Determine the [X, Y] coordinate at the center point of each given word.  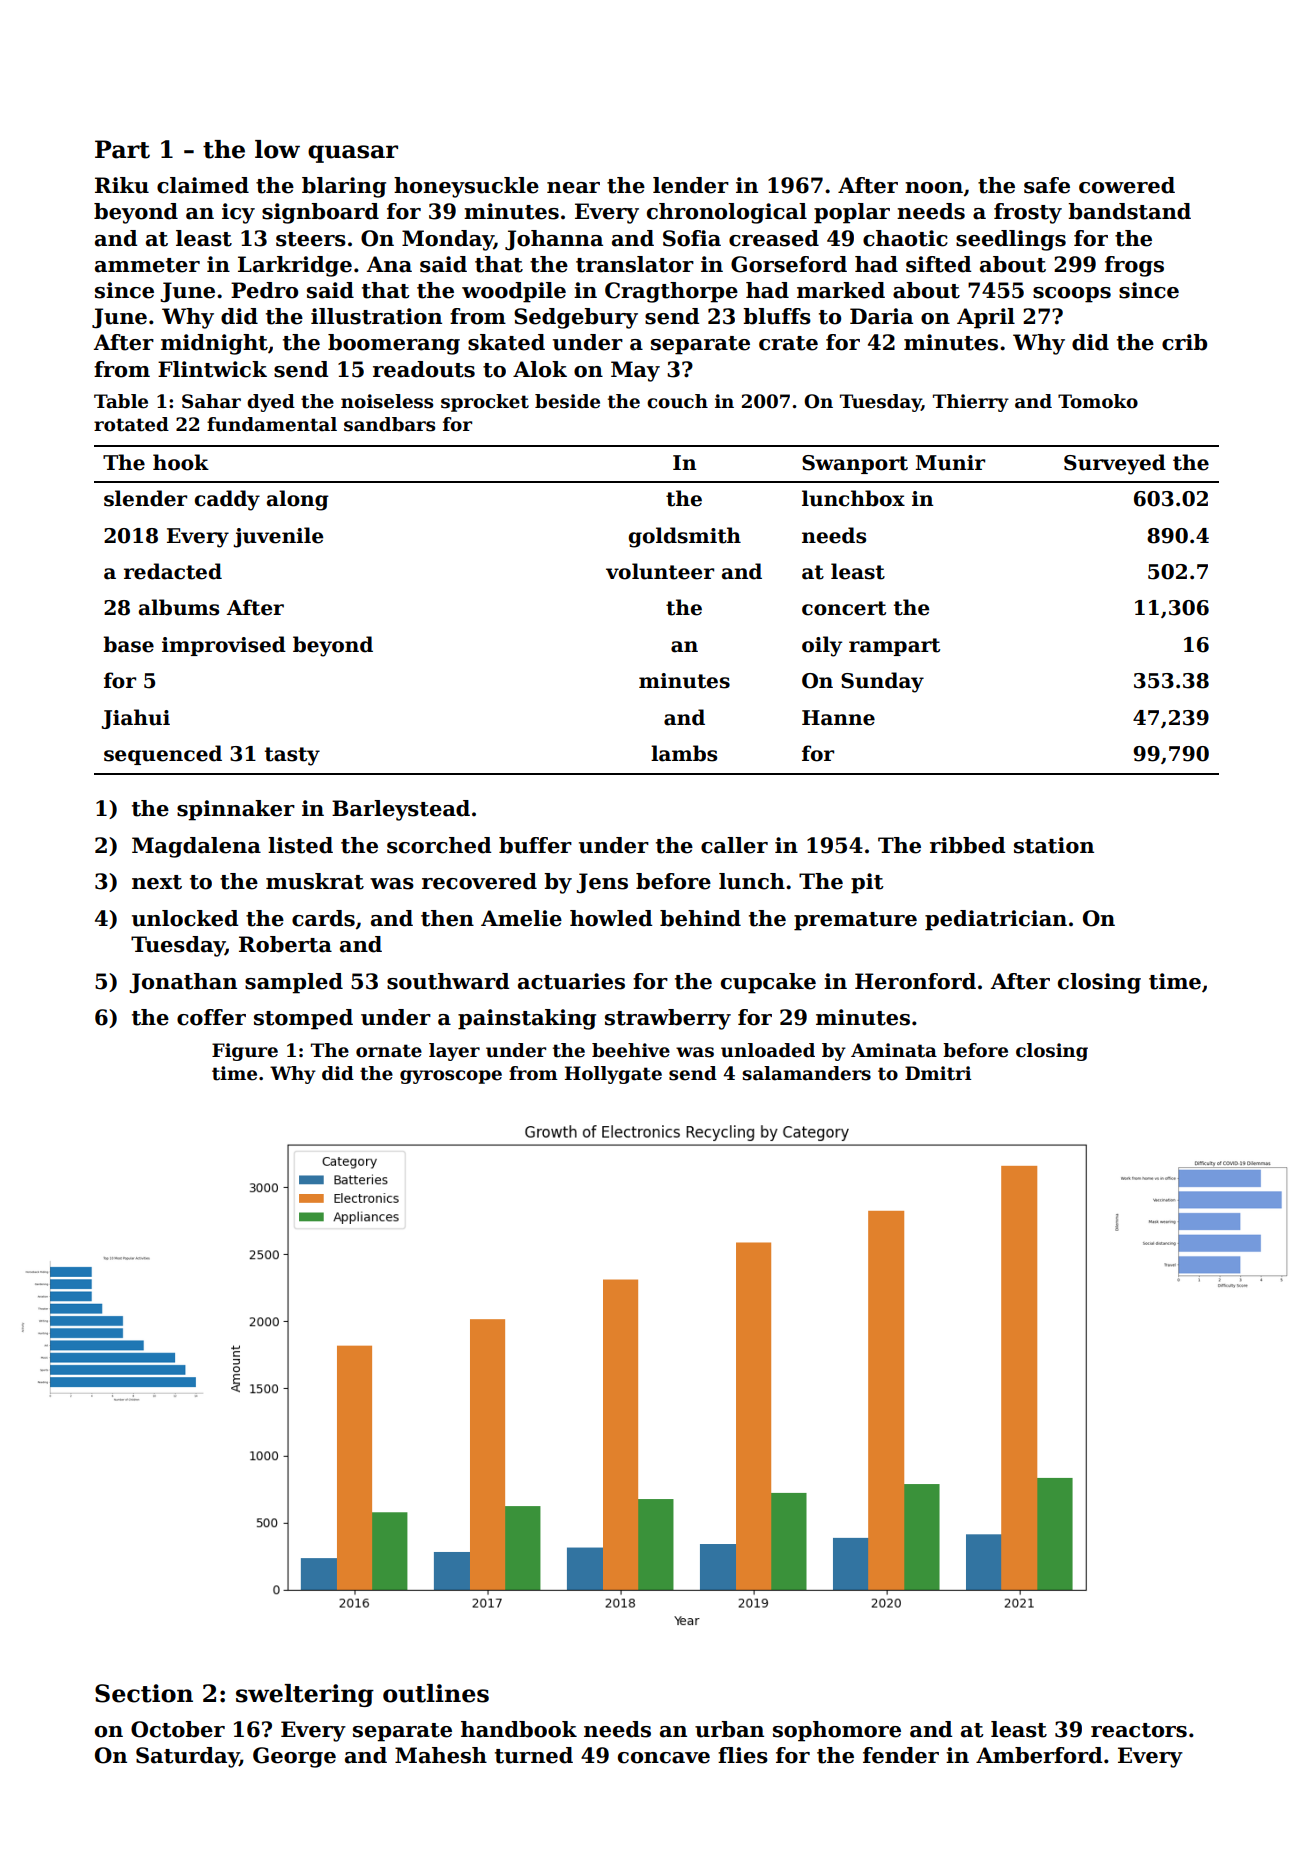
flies [743, 1755]
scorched [439, 845]
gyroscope [451, 1077]
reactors [1139, 1730]
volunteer [660, 571]
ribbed [967, 845]
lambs [684, 753]
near [573, 188]
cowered [1127, 185]
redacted [173, 571]
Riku [122, 185]
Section [144, 1693]
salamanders [806, 1073]
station [1054, 845]
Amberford [1039, 1755]
